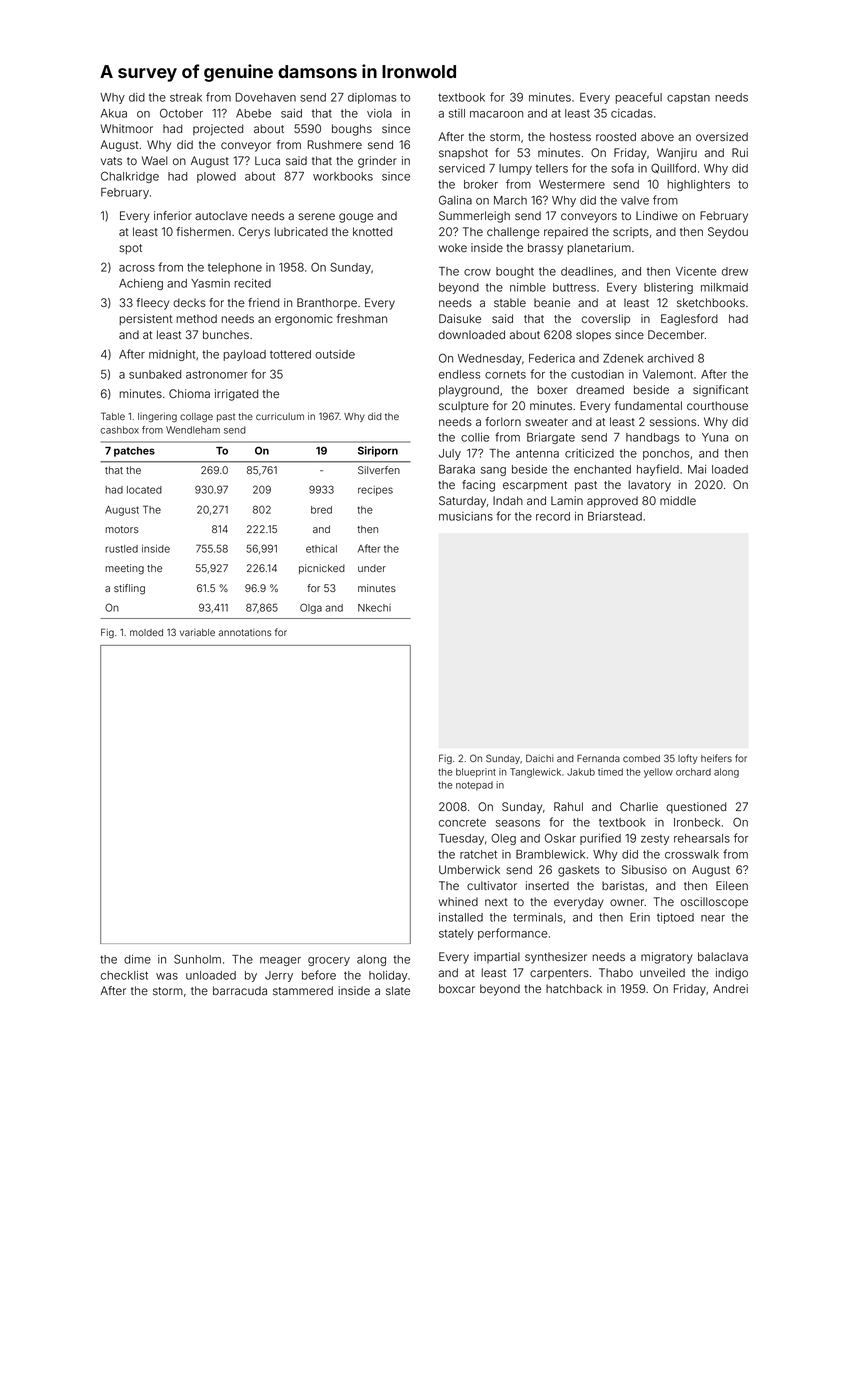 This document has height=1400, width=849. What do you see at coordinates (615, 516) in the document?
I see `Briarstead` at bounding box center [615, 516].
